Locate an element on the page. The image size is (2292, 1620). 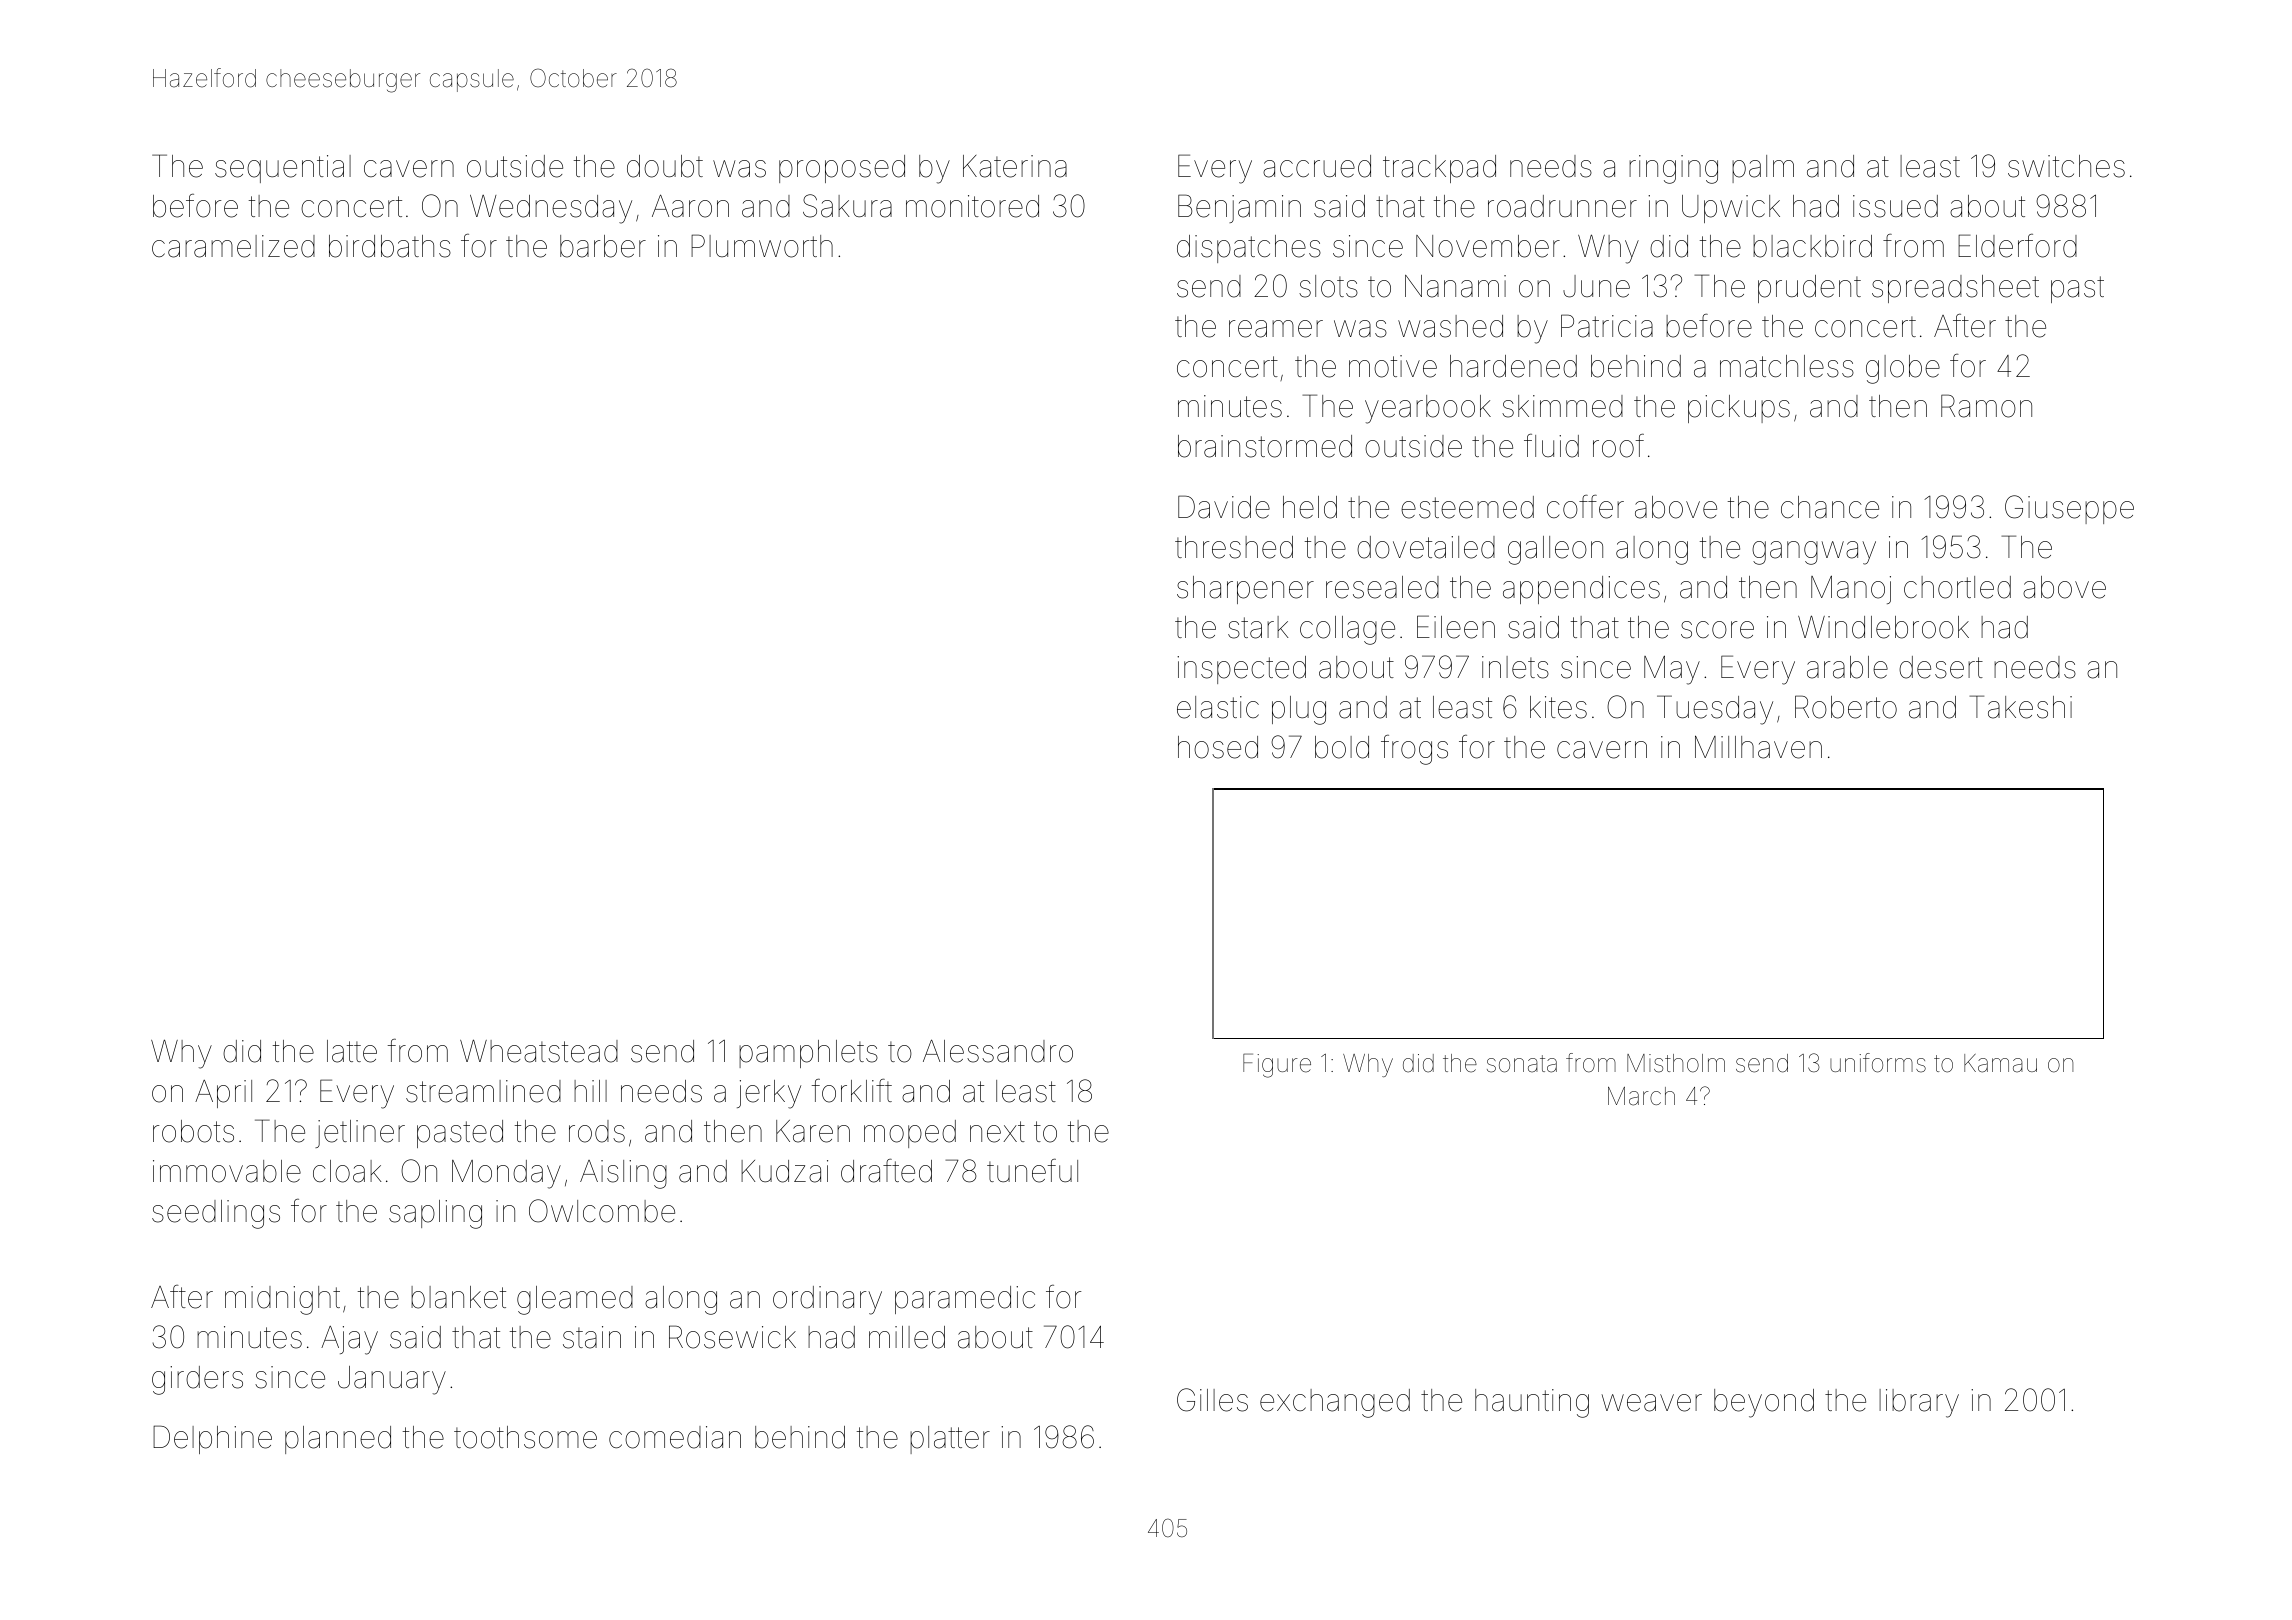
Ramon is located at coordinates (1986, 406).
